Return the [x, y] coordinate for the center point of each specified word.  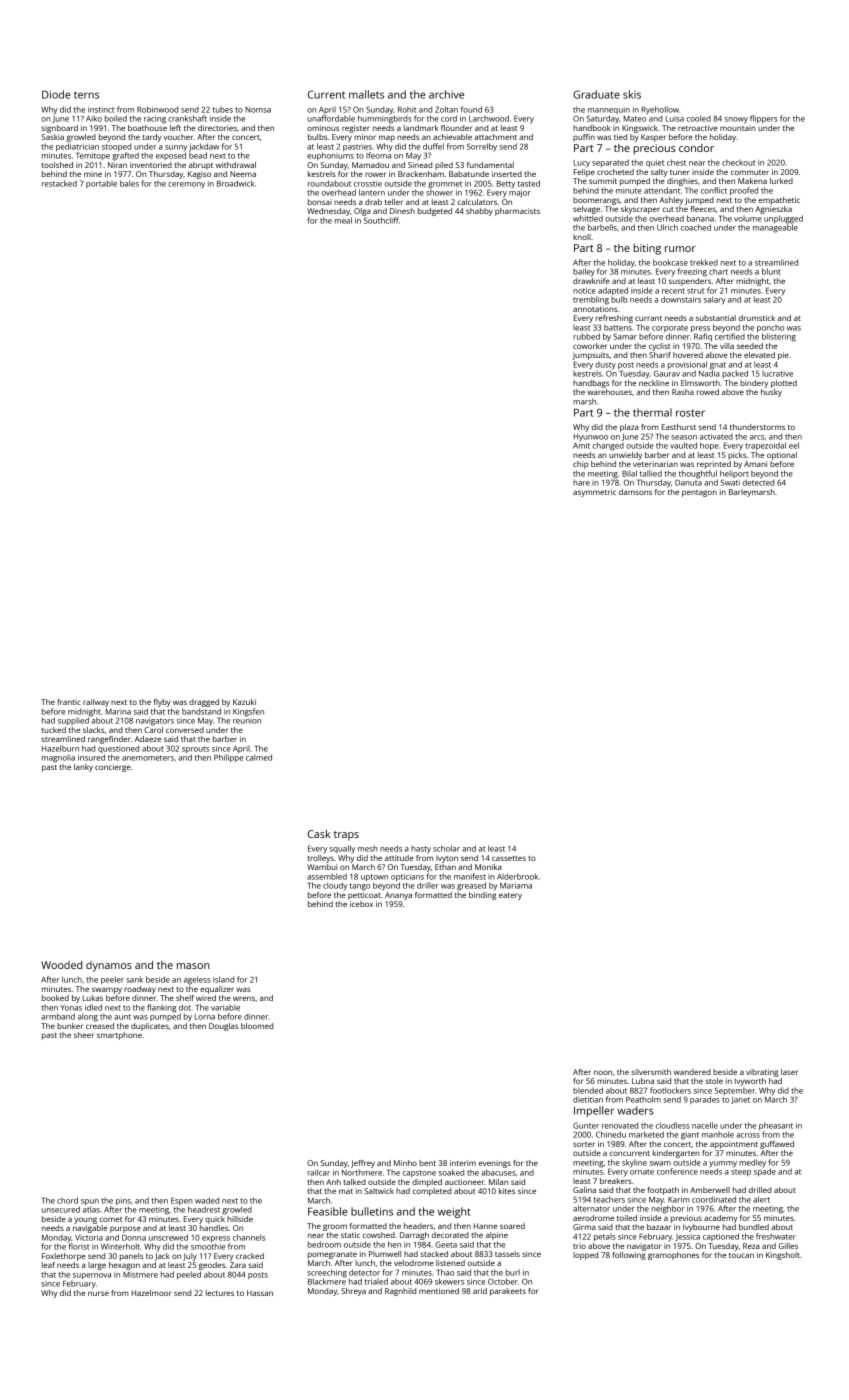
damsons [635, 492]
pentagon [699, 493]
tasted [528, 183]
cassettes [509, 858]
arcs [757, 437]
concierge [113, 768]
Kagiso [199, 175]
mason [193, 966]
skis [632, 94]
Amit [581, 446]
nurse [98, 1293]
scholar [446, 848]
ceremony [186, 185]
